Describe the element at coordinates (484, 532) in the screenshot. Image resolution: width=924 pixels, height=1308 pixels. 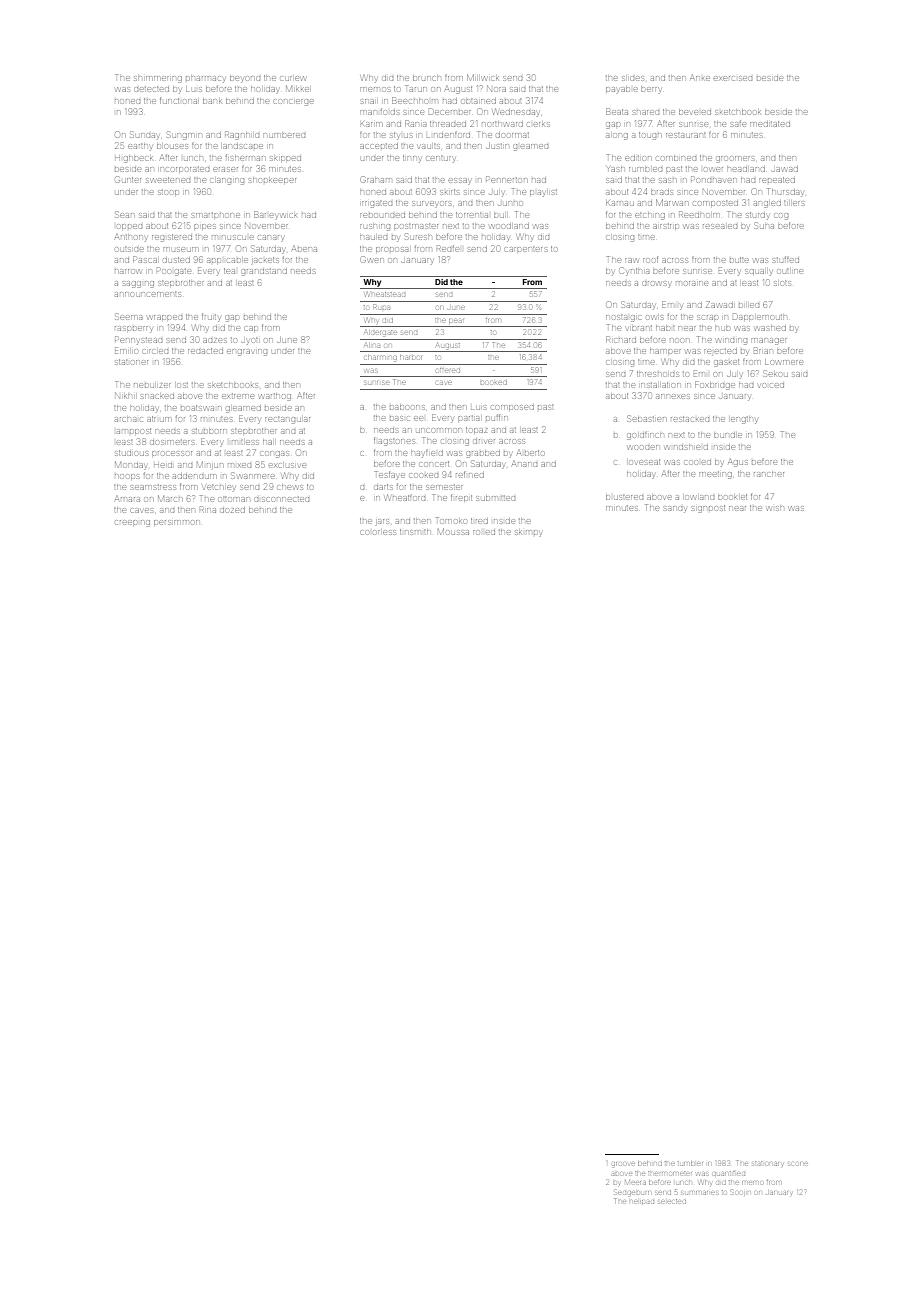
I see `rolled` at that location.
